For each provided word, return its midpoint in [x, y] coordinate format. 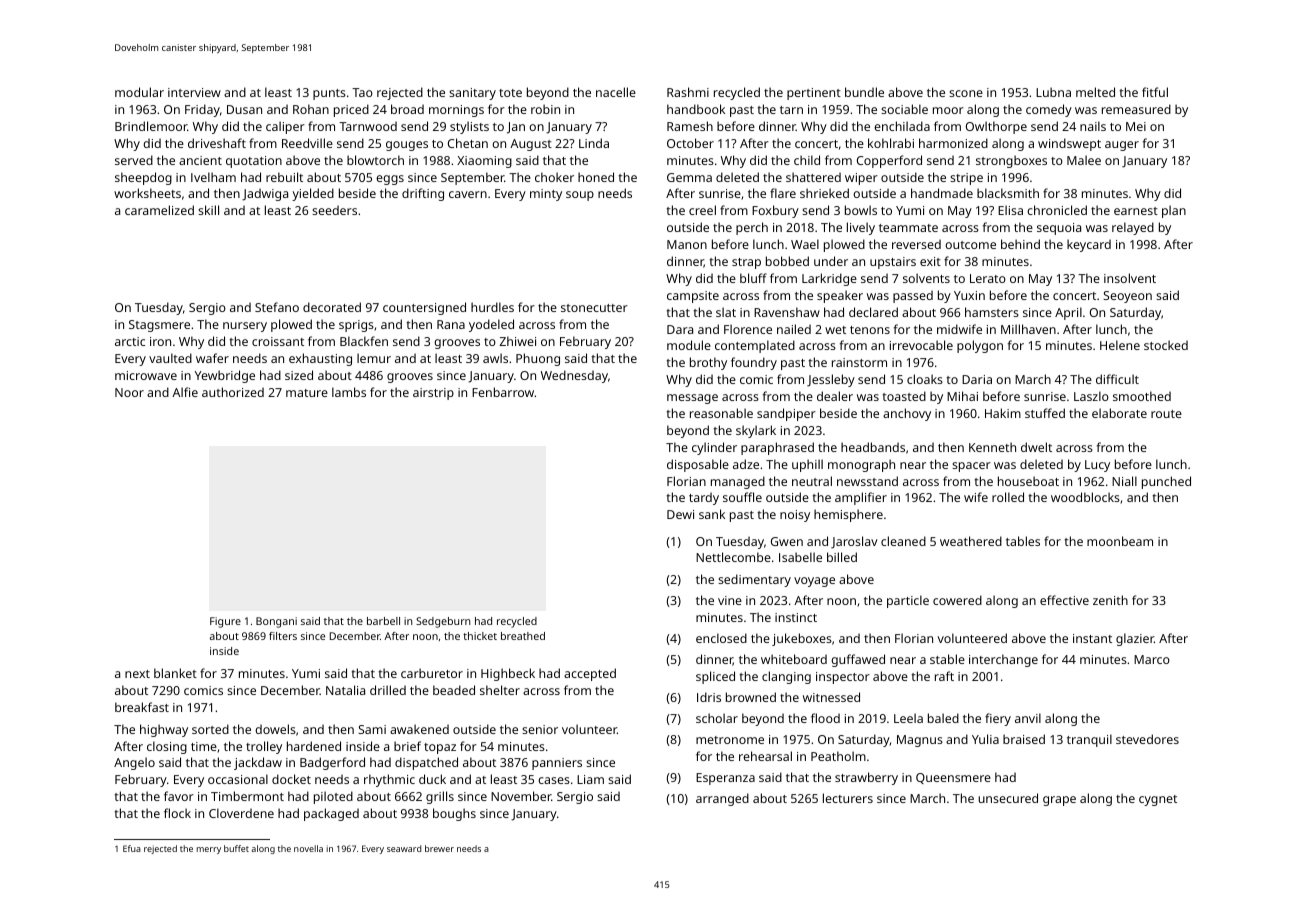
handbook [696, 109]
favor [179, 796]
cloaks [925, 379]
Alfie [185, 392]
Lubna [1053, 92]
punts [329, 94]
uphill [807, 465]
